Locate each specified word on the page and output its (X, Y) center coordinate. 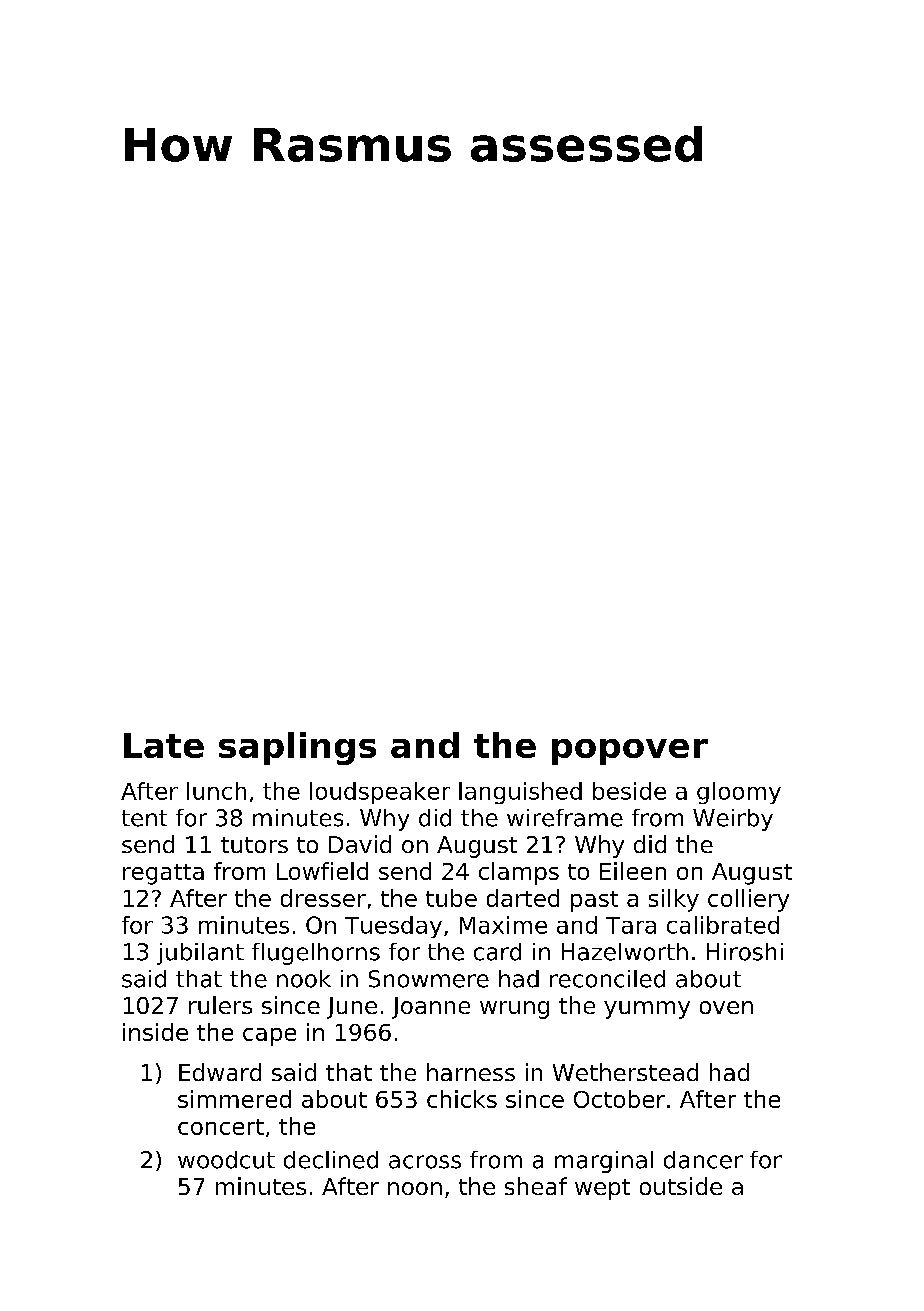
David (360, 844)
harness (471, 1072)
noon (415, 1188)
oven (726, 1007)
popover (630, 752)
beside (629, 791)
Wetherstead (625, 1072)
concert (221, 1127)
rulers (220, 1005)
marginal (604, 1162)
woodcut (226, 1160)
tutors (254, 845)
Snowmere (429, 979)
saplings (297, 748)
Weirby (733, 820)
